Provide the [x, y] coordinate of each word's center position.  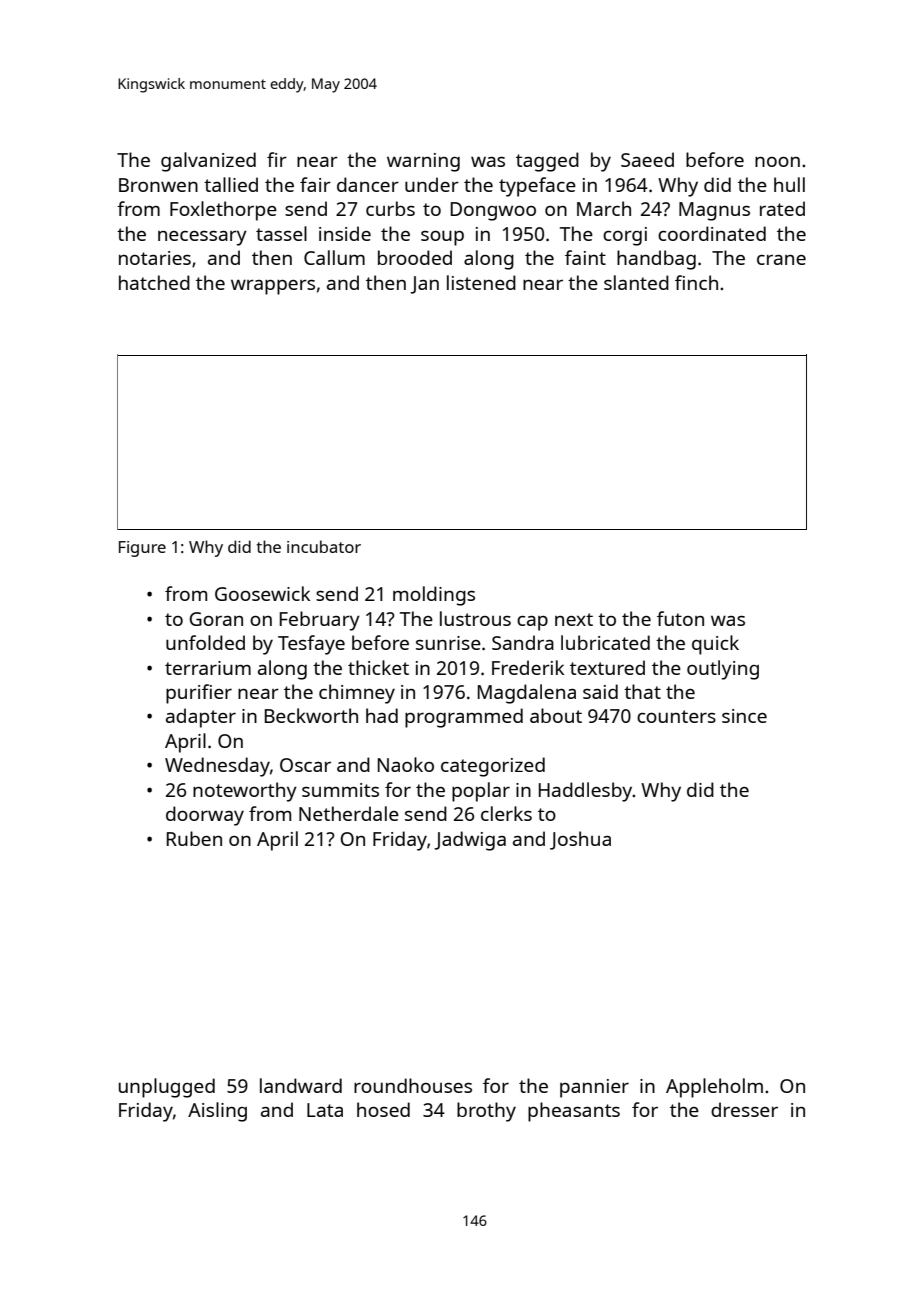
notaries [155, 258]
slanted [636, 282]
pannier [594, 1088]
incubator [324, 546]
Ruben [194, 838]
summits [340, 790]
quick [715, 645]
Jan [424, 285]
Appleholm [714, 1088]
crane [781, 260]
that [642, 691]
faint [585, 257]
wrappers [273, 287]
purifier [199, 694]
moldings [434, 596]
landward [301, 1085]
